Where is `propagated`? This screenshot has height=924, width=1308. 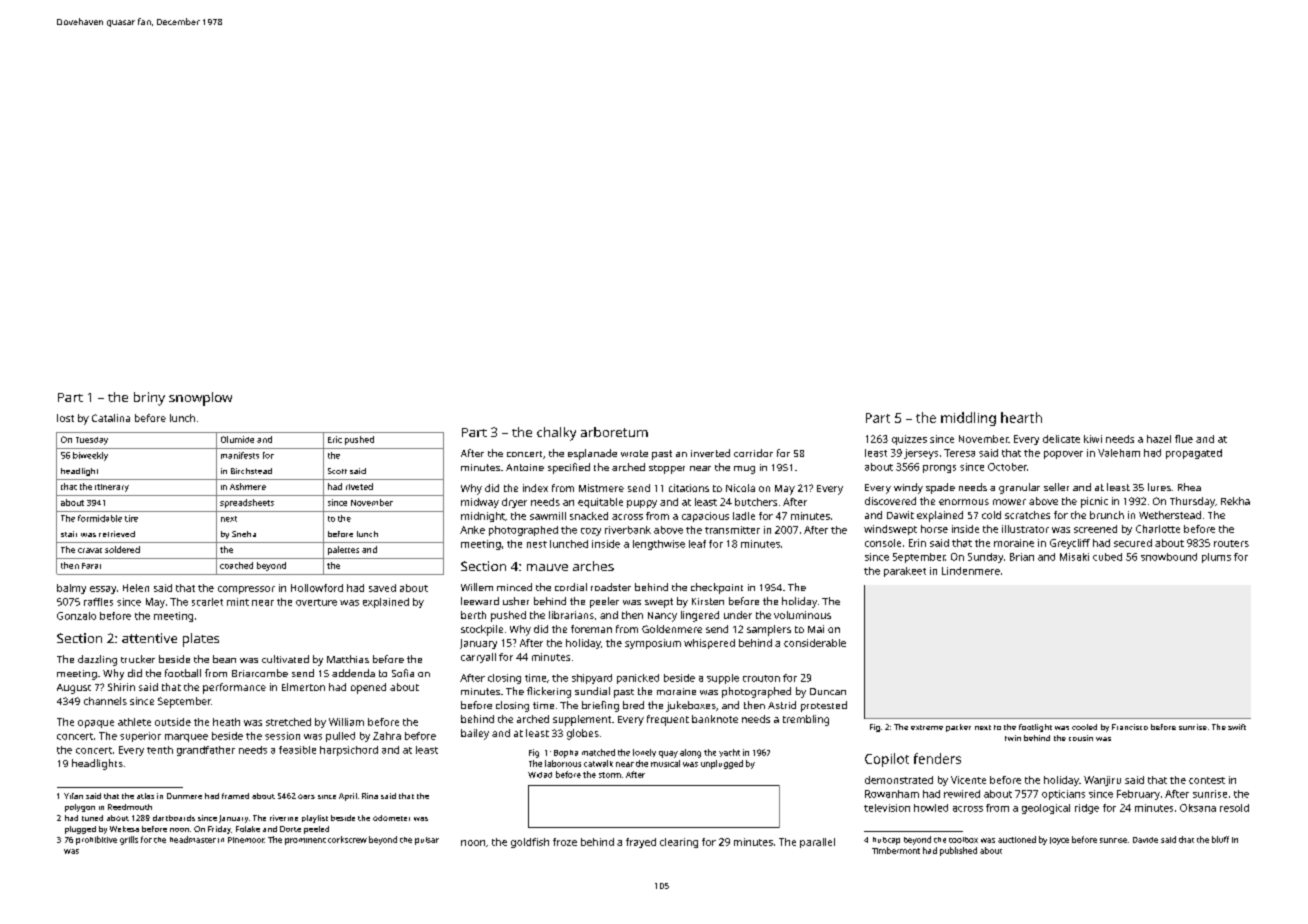
propagated is located at coordinates (1194, 454).
